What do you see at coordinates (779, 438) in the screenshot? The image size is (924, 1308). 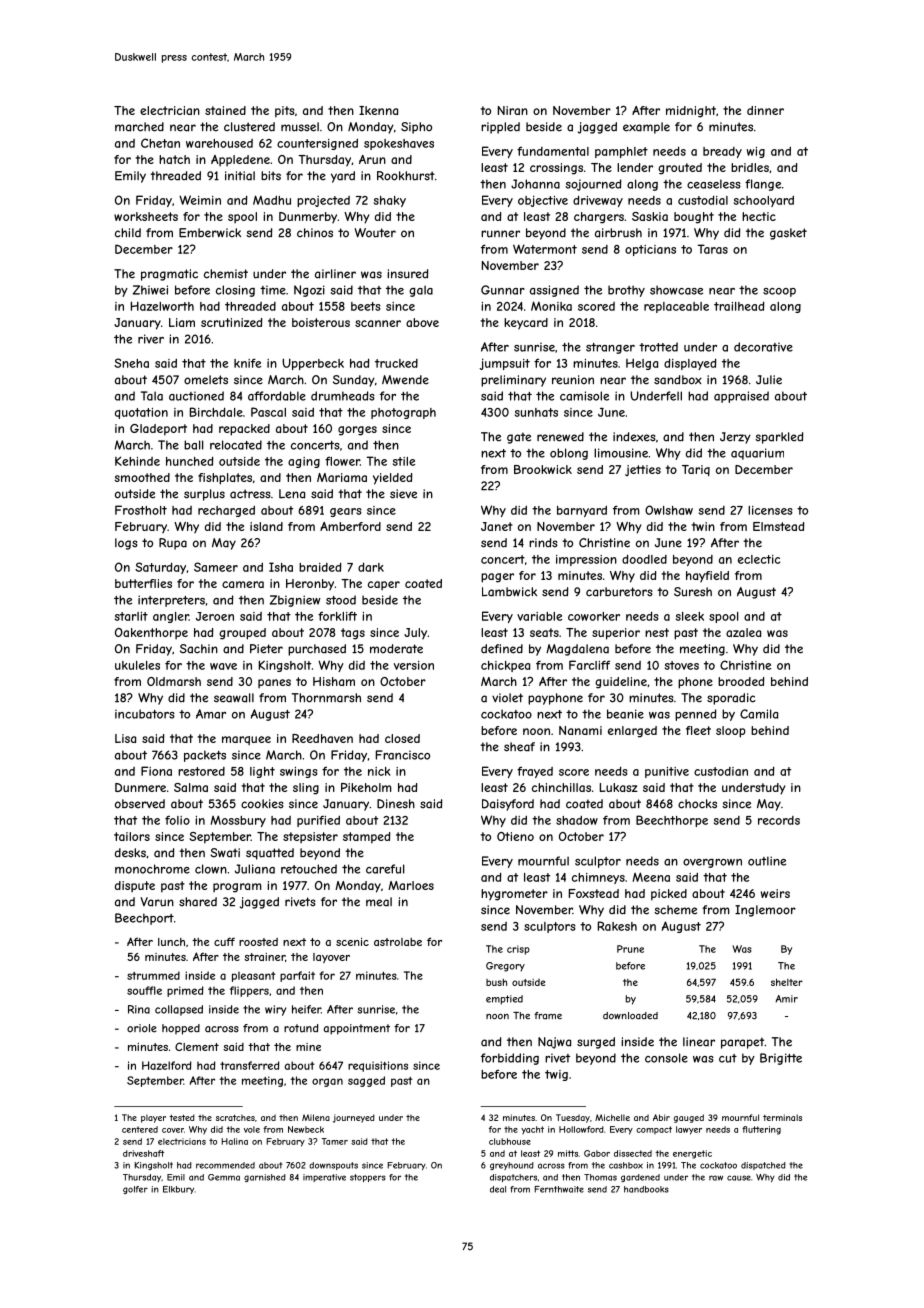 I see `sparkled` at bounding box center [779, 438].
